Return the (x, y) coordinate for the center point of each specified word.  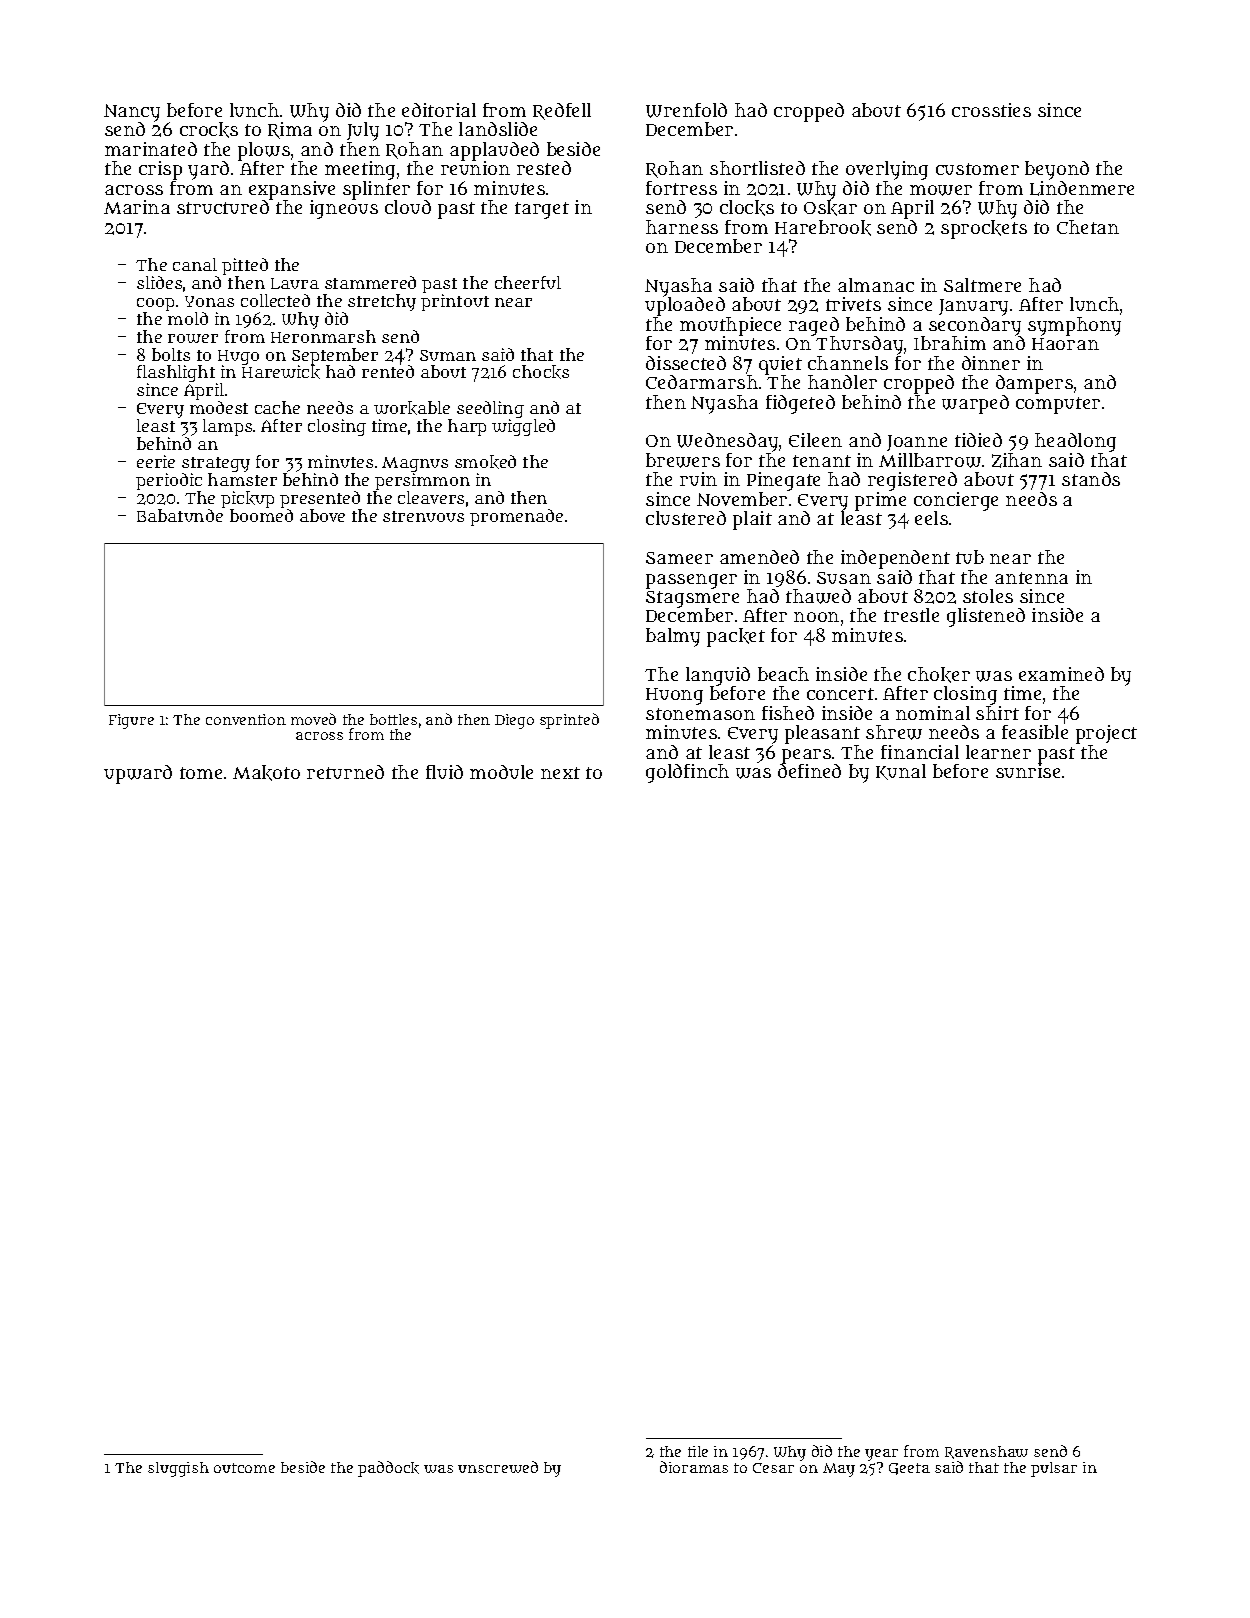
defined (809, 771)
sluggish (178, 1469)
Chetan (1088, 227)
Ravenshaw (986, 1452)
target (542, 210)
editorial (439, 110)
